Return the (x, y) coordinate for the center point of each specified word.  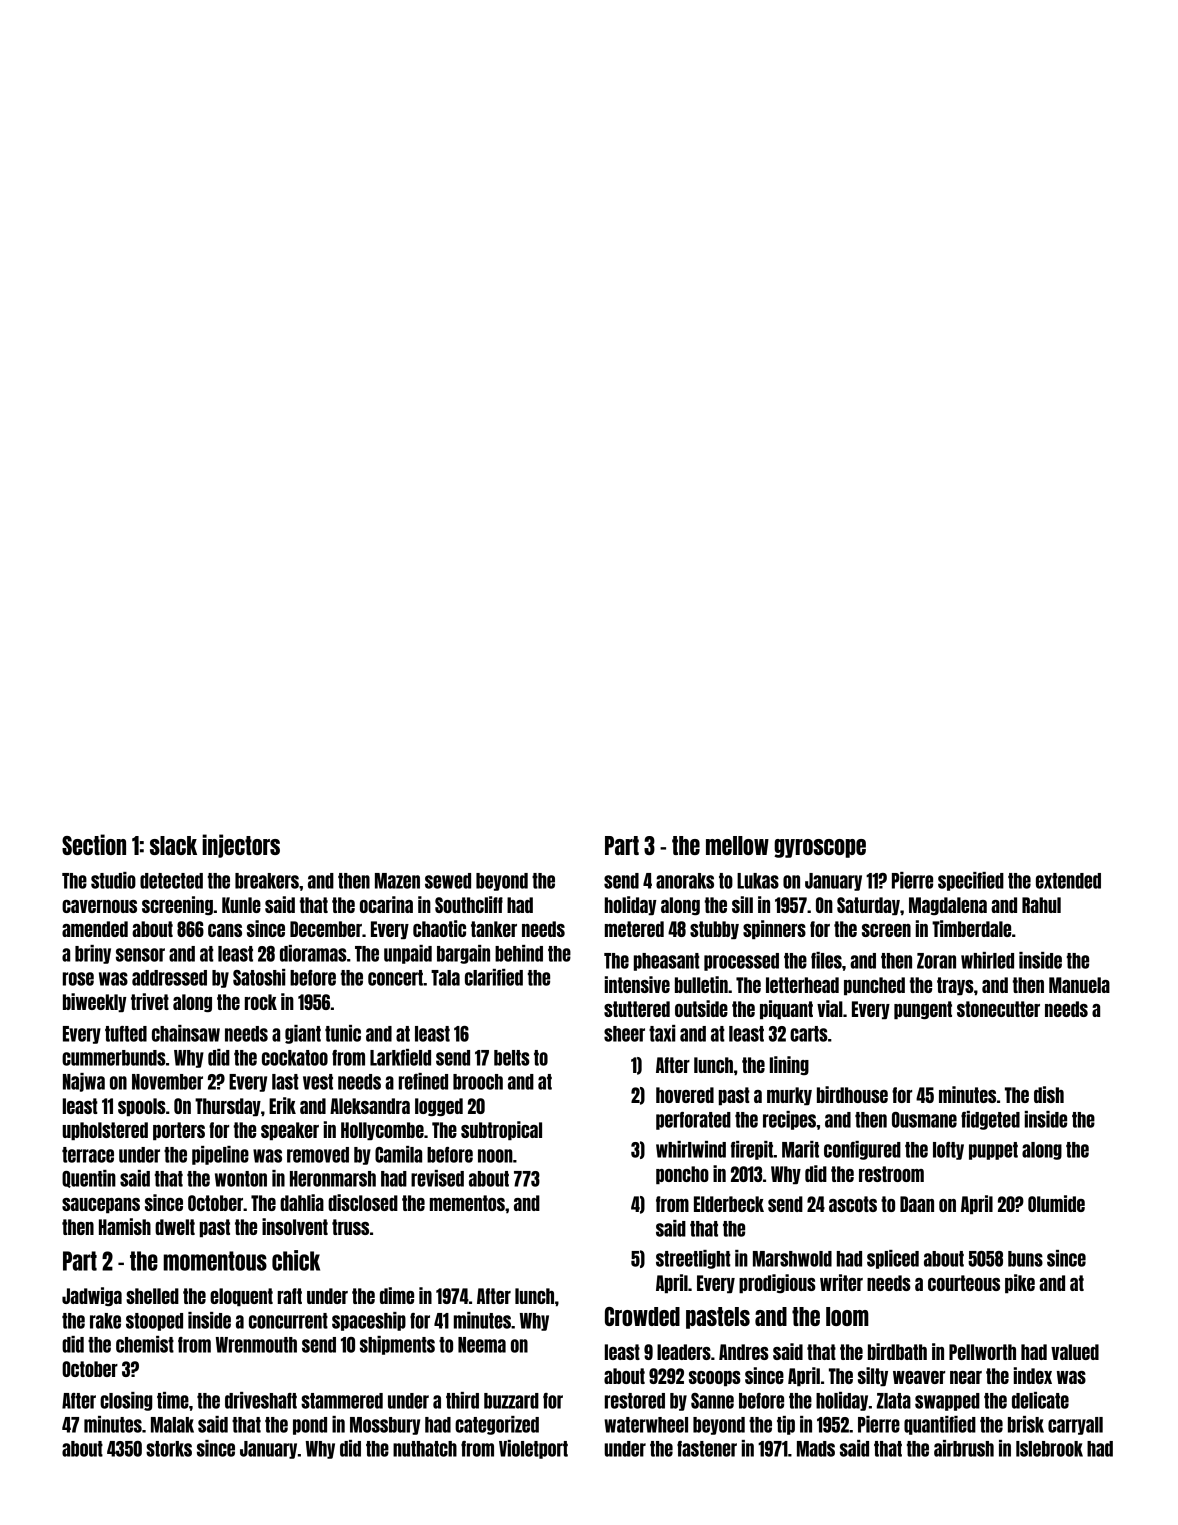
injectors (241, 846)
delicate (1040, 1400)
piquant (786, 1009)
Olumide (1056, 1203)
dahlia (302, 1202)
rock (261, 1002)
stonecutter (998, 1009)
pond (310, 1426)
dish (1049, 1094)
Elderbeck (729, 1204)
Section (94, 844)
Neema (482, 1345)
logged (439, 1107)
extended (1068, 881)
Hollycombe (382, 1131)
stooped (154, 1322)
